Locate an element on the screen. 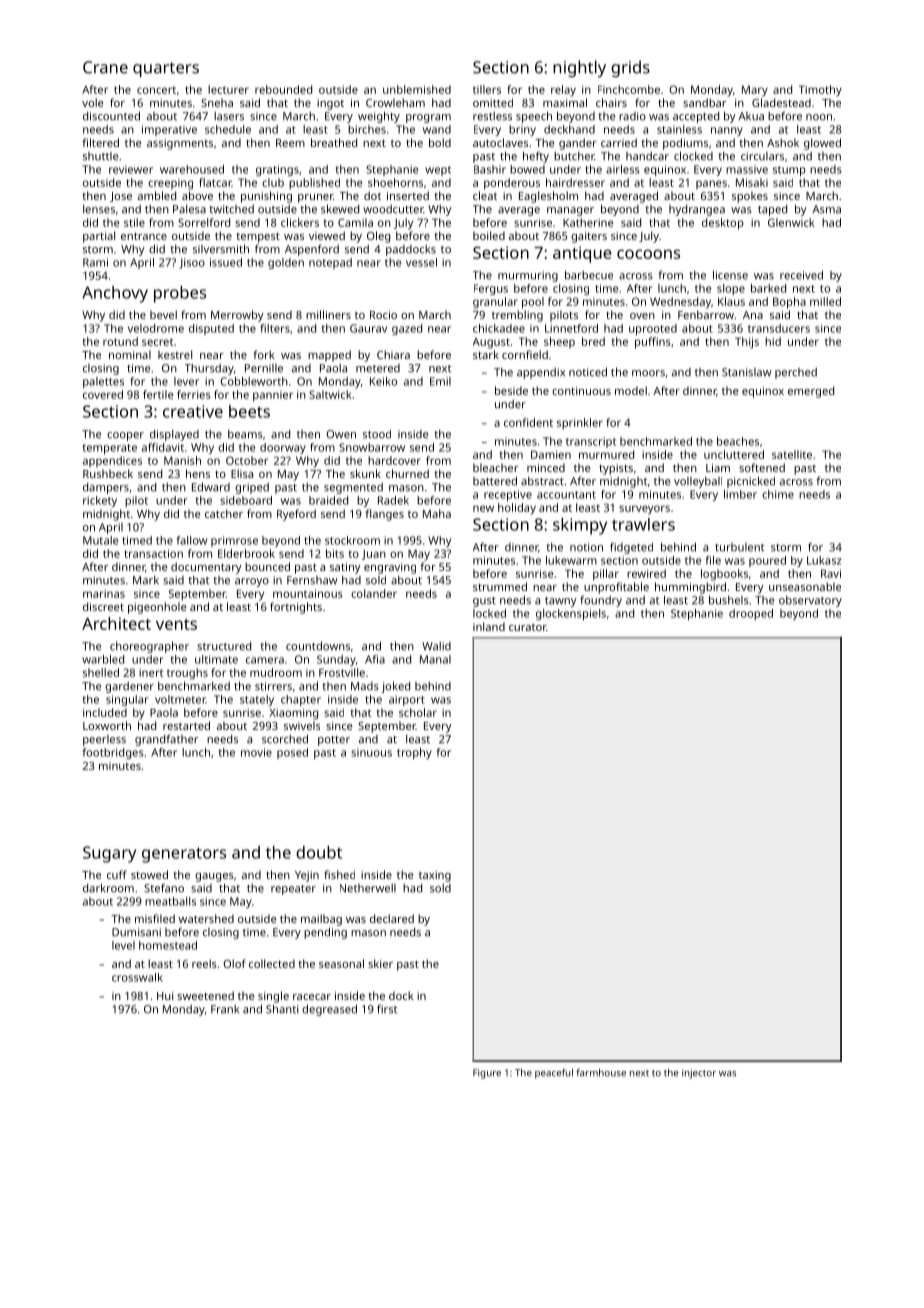 This screenshot has width=924, height=1308. joked is located at coordinates (395, 687).
